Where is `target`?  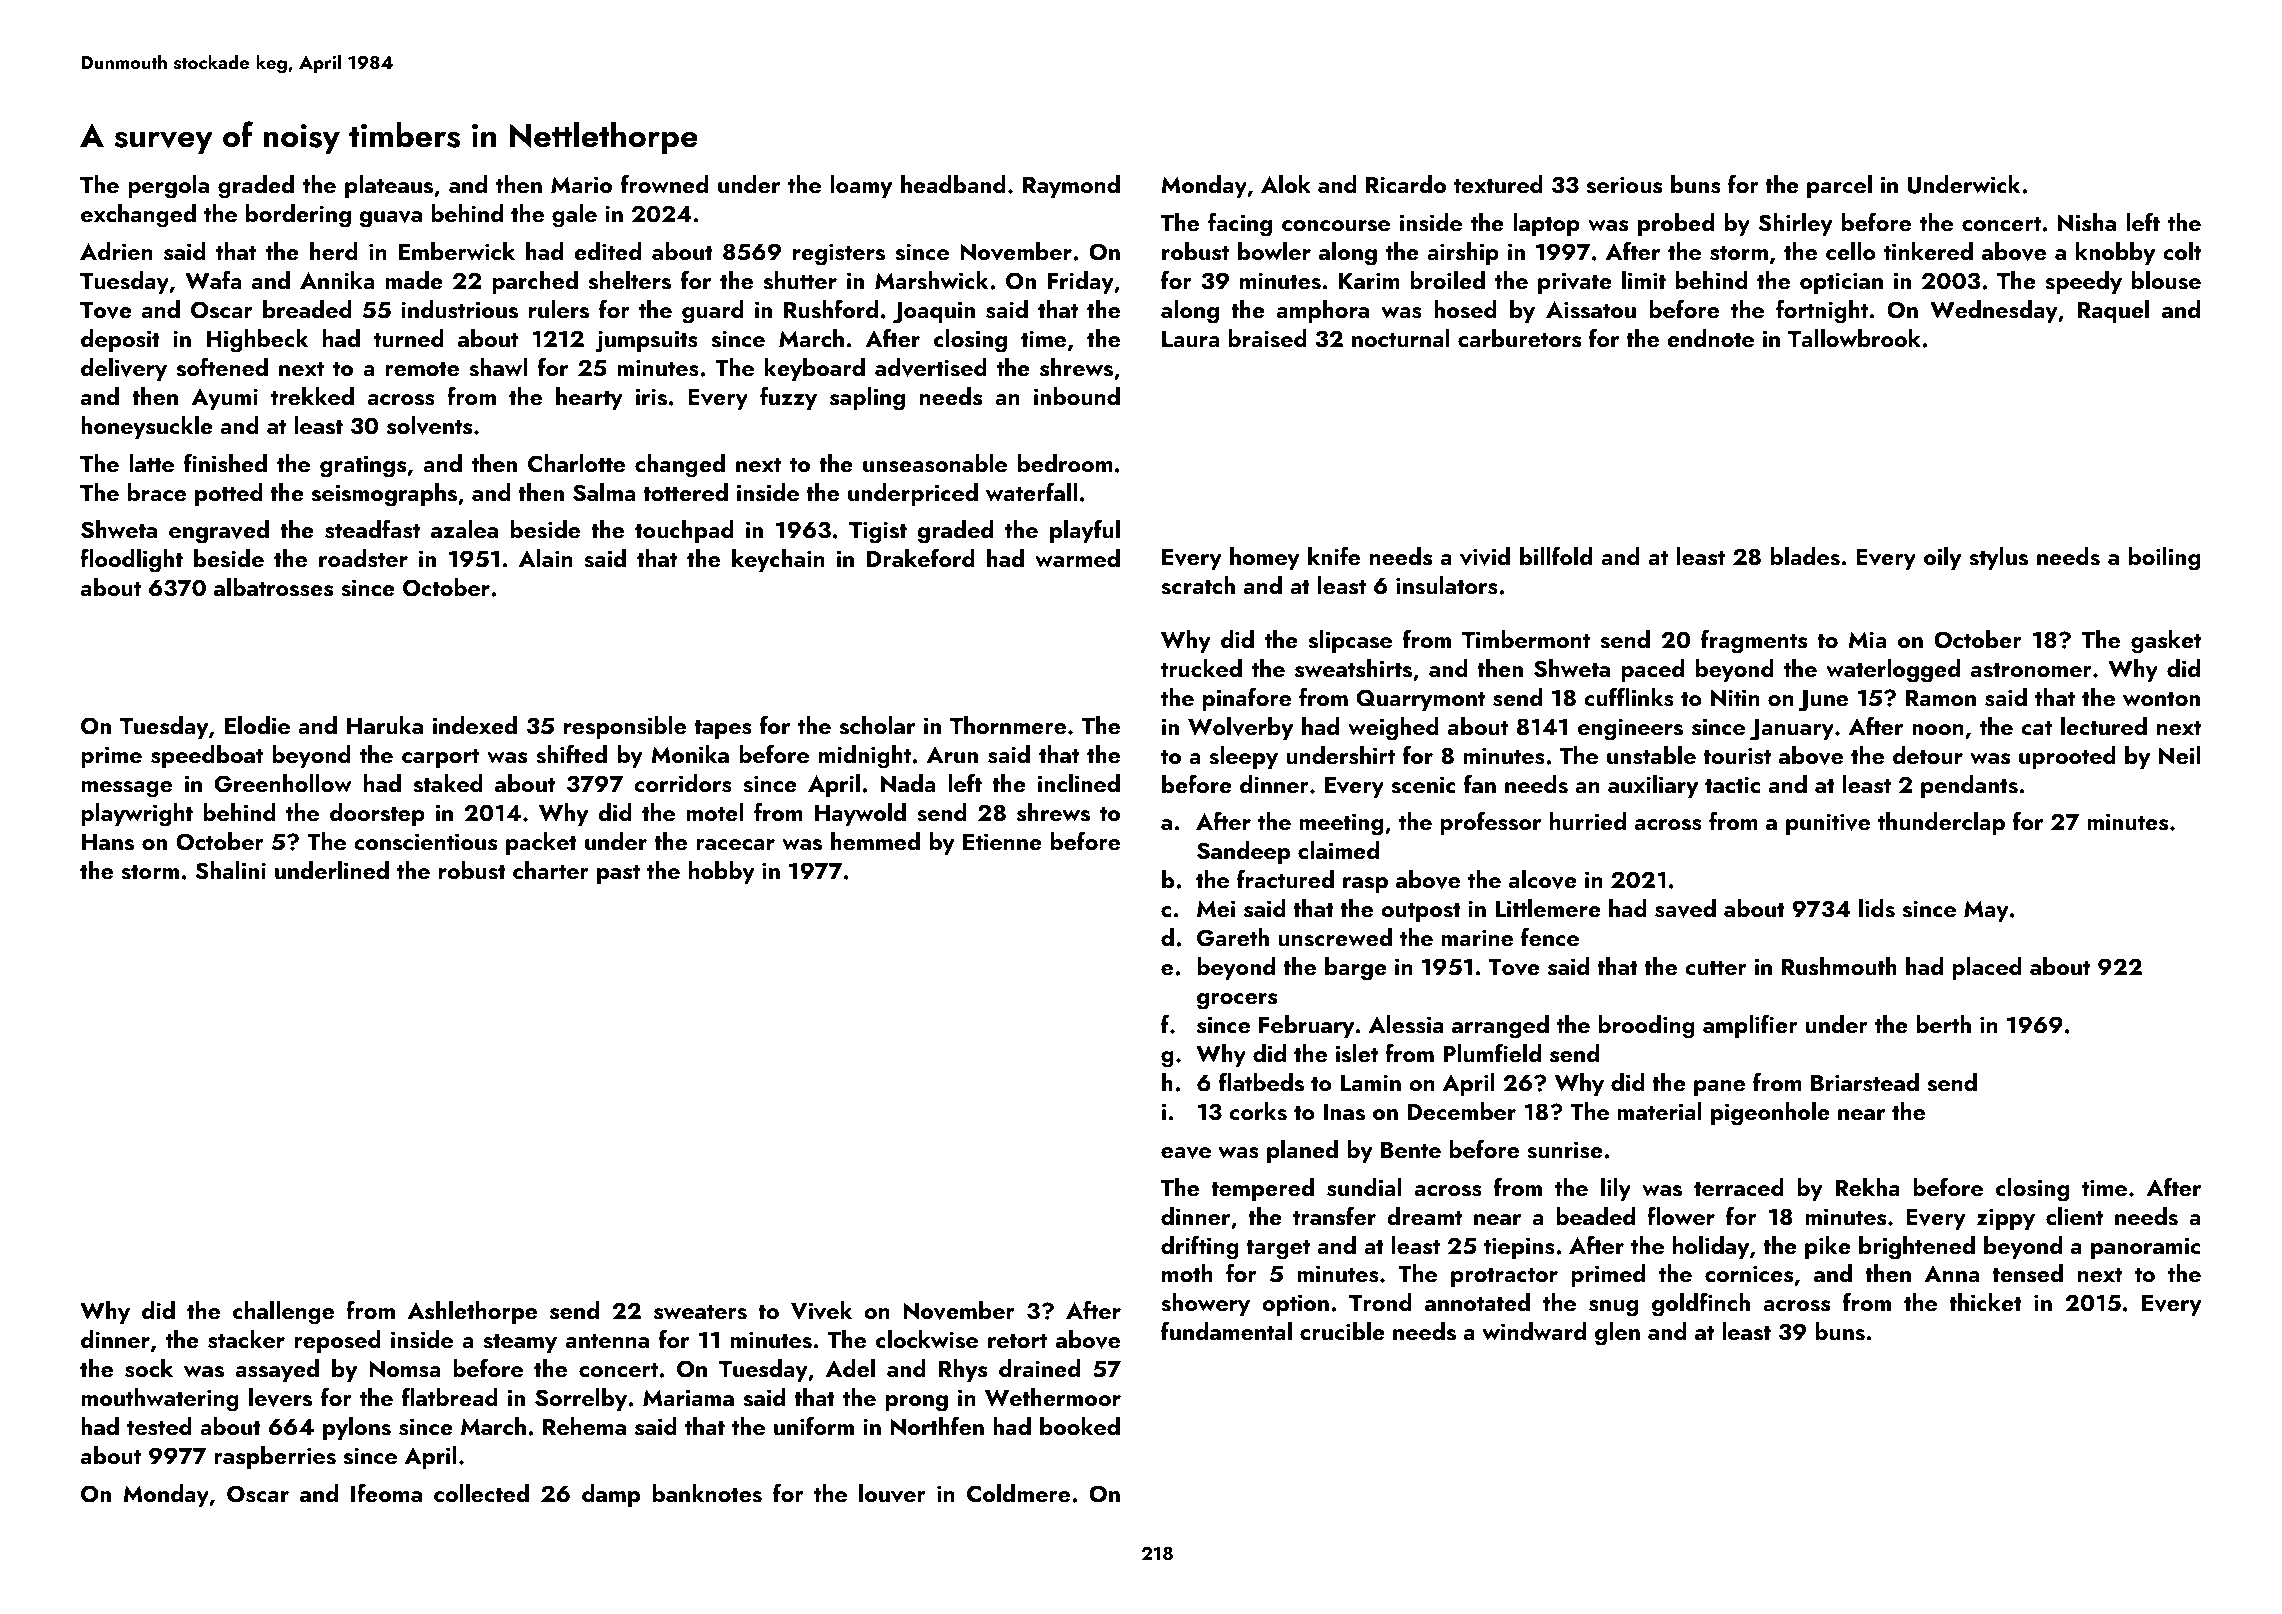 target is located at coordinates (1278, 1249).
